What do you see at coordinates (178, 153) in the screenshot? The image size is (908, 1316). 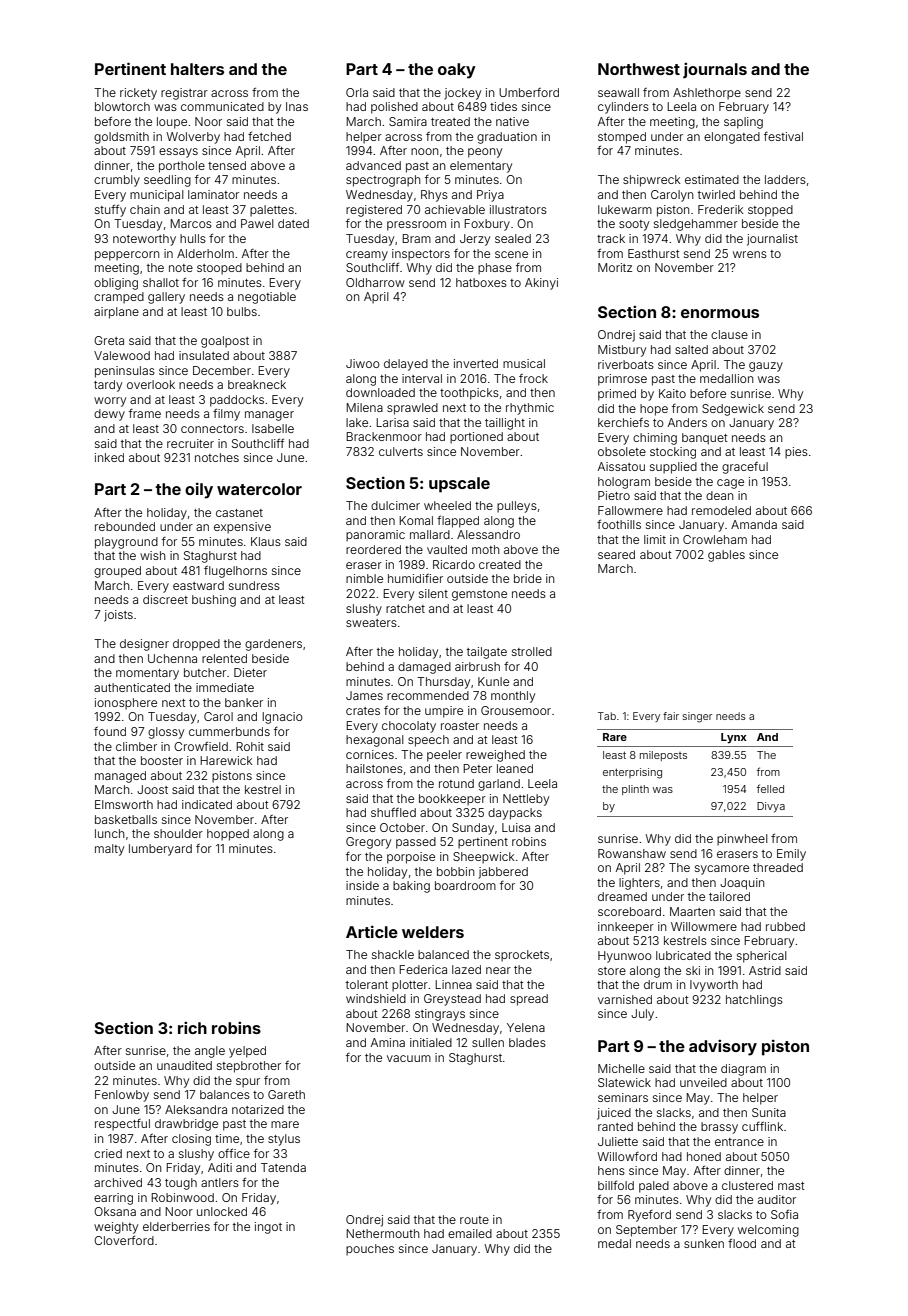 I see `essays` at bounding box center [178, 153].
